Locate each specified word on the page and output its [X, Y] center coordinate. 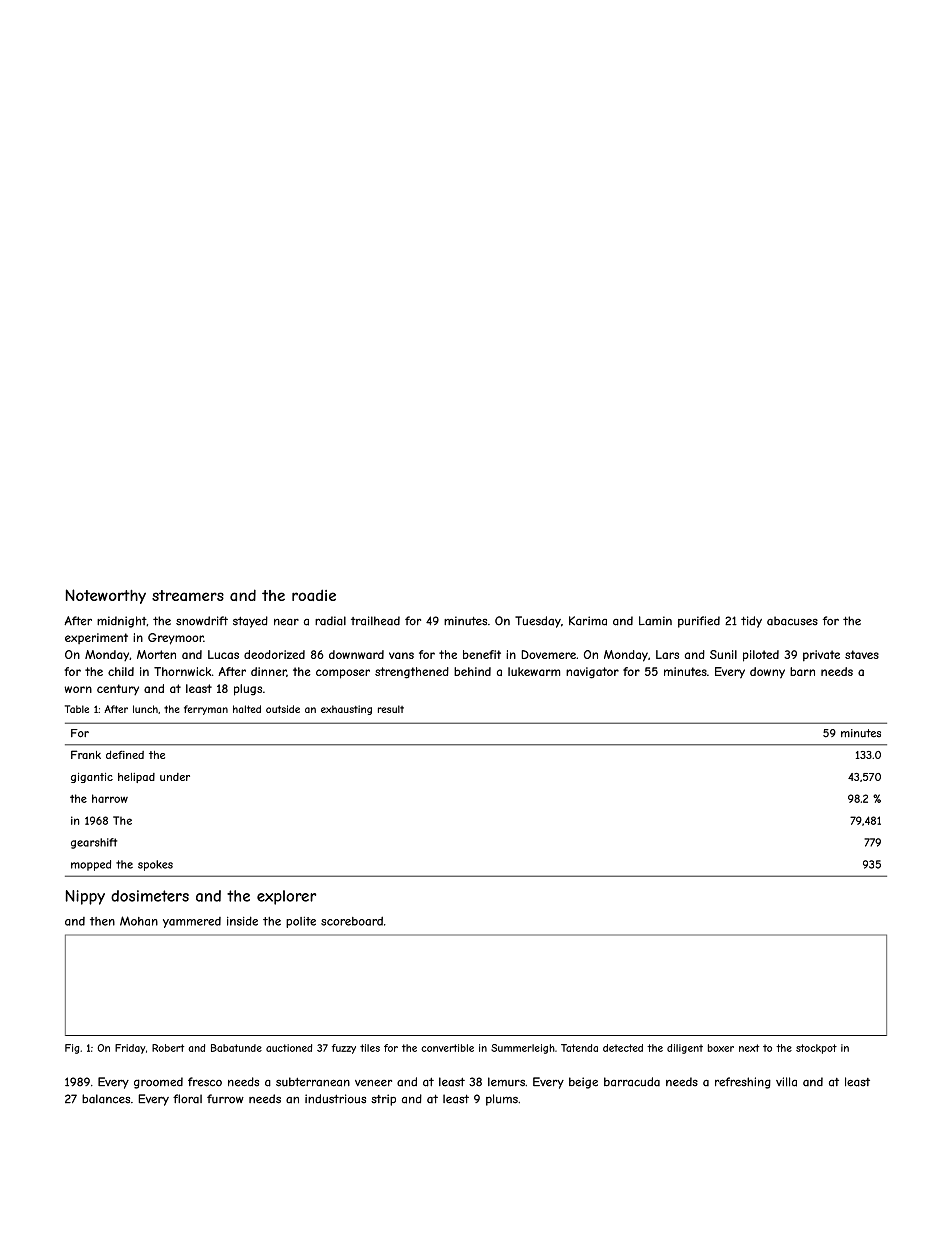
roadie [314, 595]
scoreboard [352, 921]
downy [767, 672]
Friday [130, 1049]
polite [301, 922]
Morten [156, 654]
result [391, 709]
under [175, 777]
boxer [721, 1048]
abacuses [792, 621]
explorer [286, 897]
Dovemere [548, 654]
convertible [447, 1048]
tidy [751, 622]
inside [242, 921]
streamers [188, 595]
